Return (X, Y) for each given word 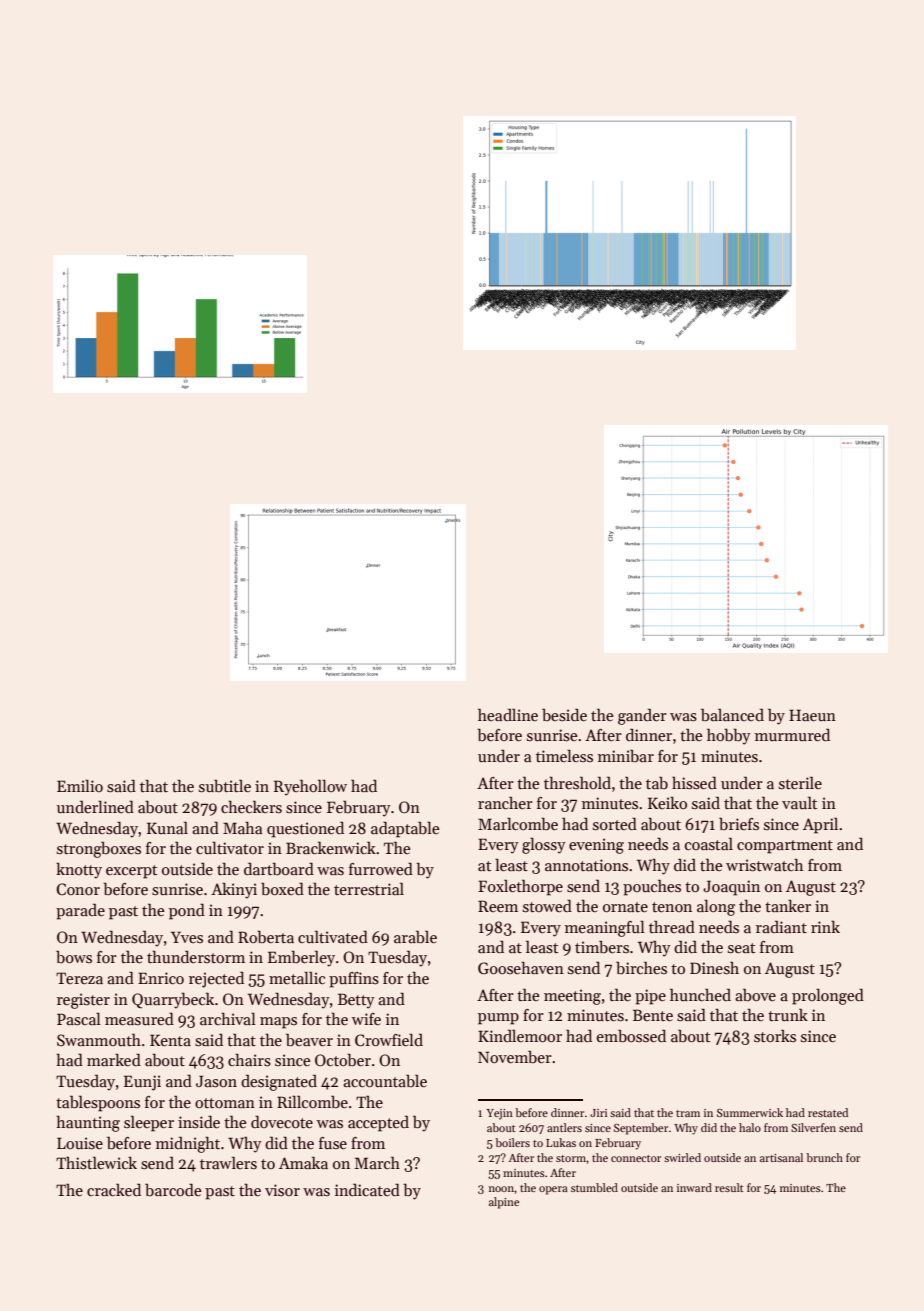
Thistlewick (96, 1163)
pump (498, 1019)
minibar (626, 755)
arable (415, 937)
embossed (631, 1036)
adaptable (405, 829)
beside (564, 715)
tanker (788, 905)
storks (775, 1035)
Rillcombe (312, 1102)
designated (279, 1082)
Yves (187, 937)
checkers (251, 806)
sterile (800, 783)
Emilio (80, 785)
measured (139, 1018)
